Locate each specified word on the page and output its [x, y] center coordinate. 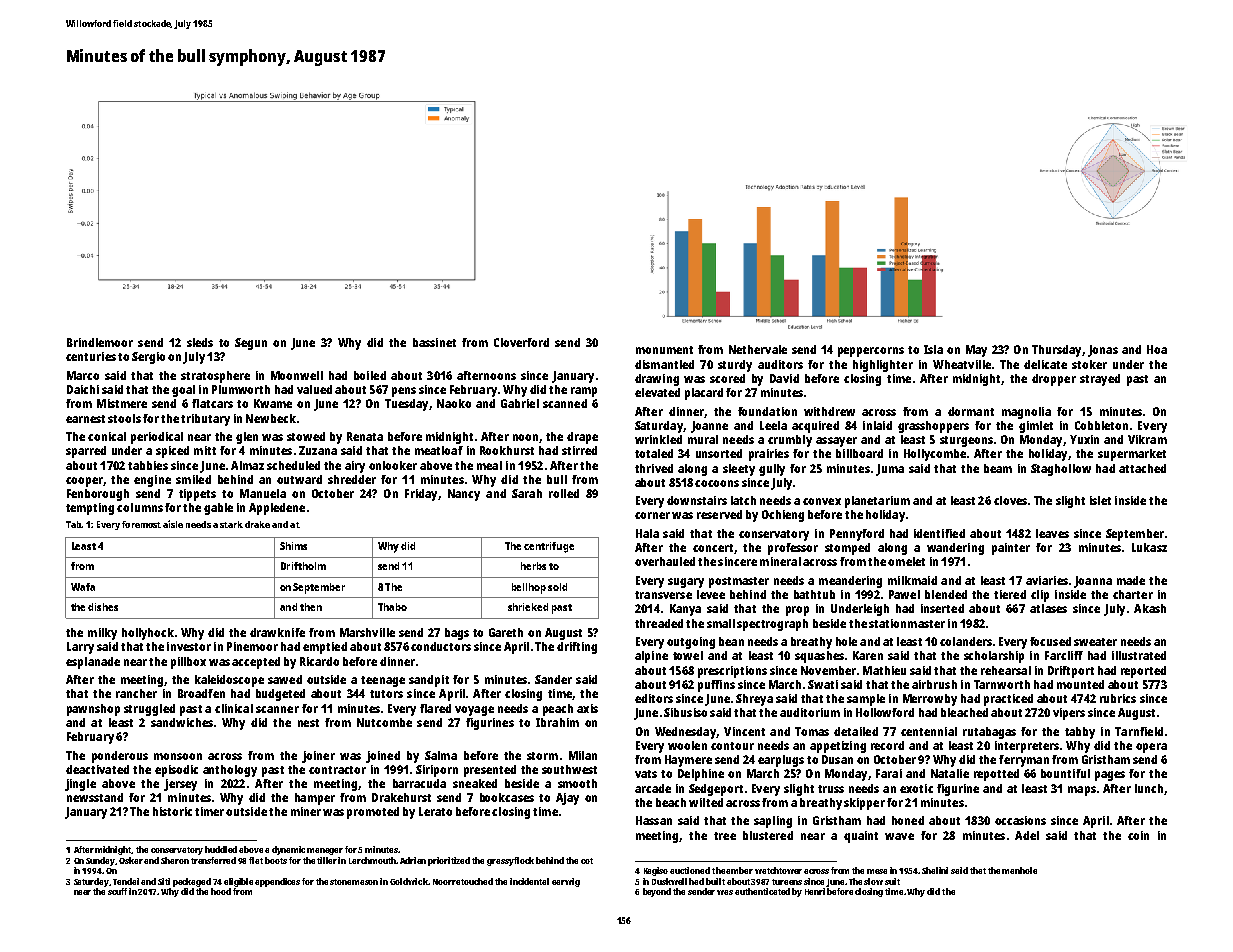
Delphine [701, 775]
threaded [659, 623]
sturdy [735, 366]
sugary [686, 583]
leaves [1052, 533]
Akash [1150, 608]
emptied [325, 648]
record [887, 745]
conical [107, 436]
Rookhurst [507, 450]
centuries [91, 356]
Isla [933, 349]
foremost [141, 524]
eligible [238, 882]
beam [998, 468]
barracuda [419, 783]
